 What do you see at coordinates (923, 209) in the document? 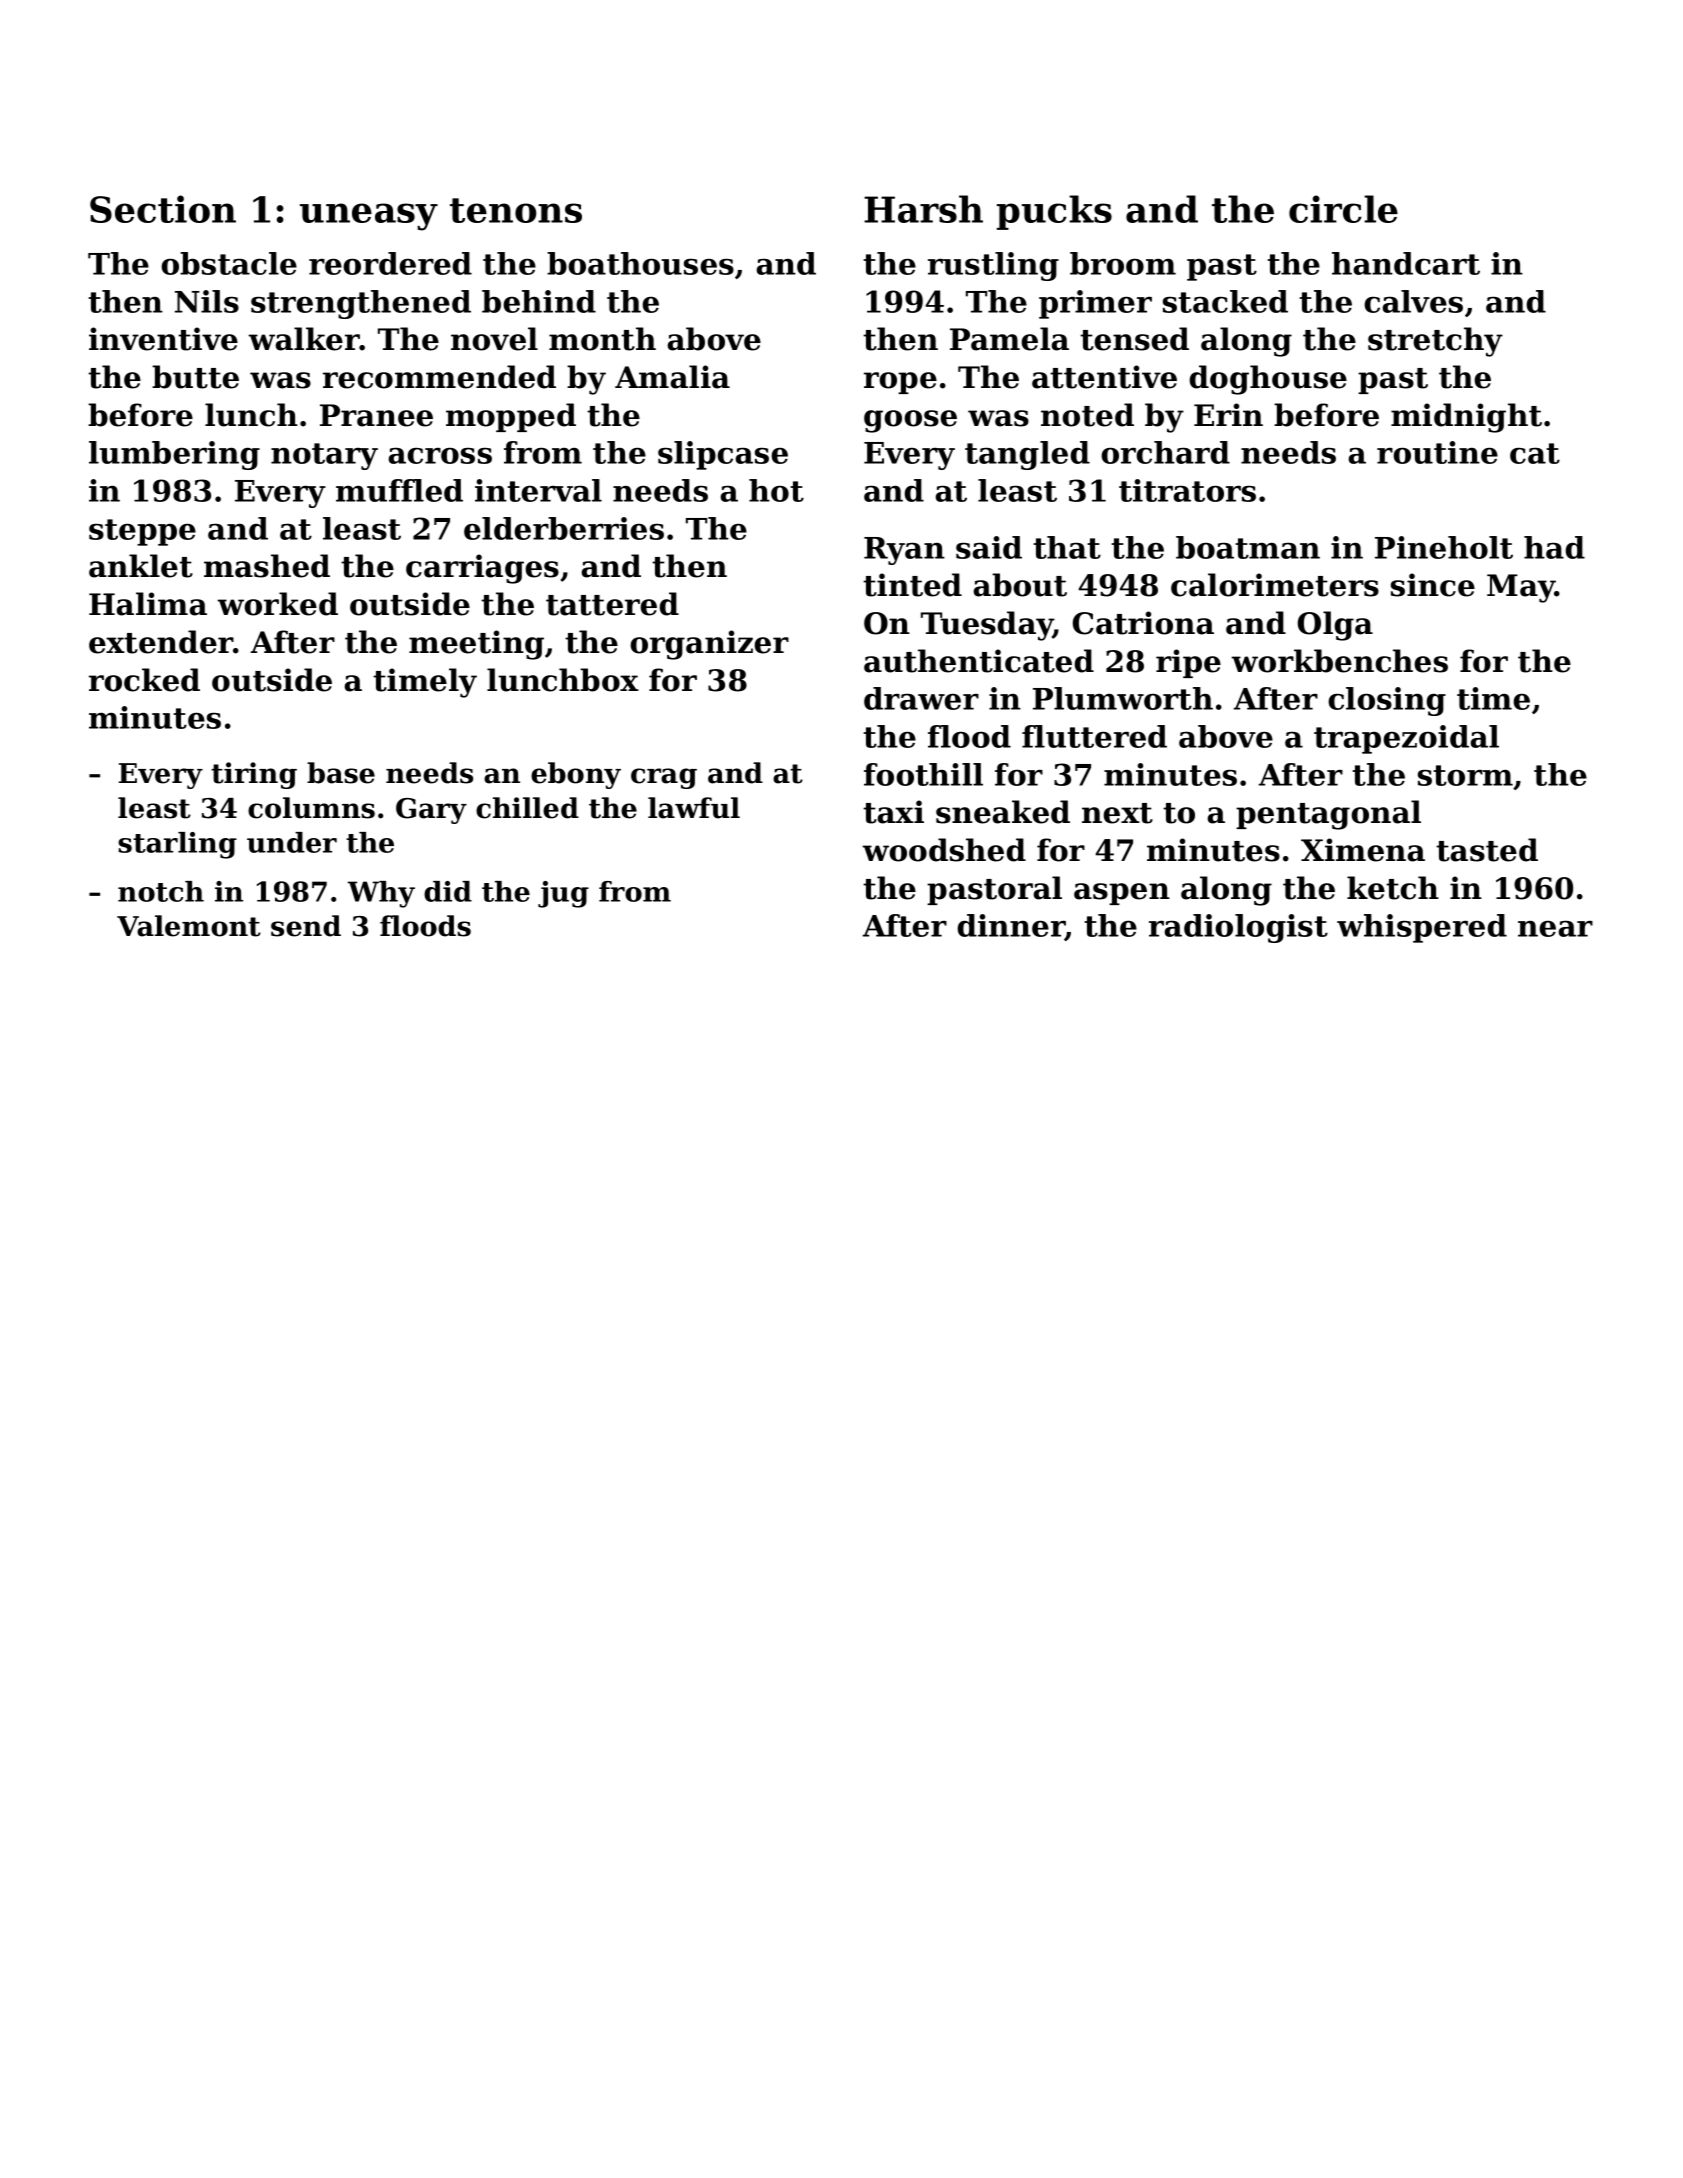
I see `Harsh` at bounding box center [923, 209].
